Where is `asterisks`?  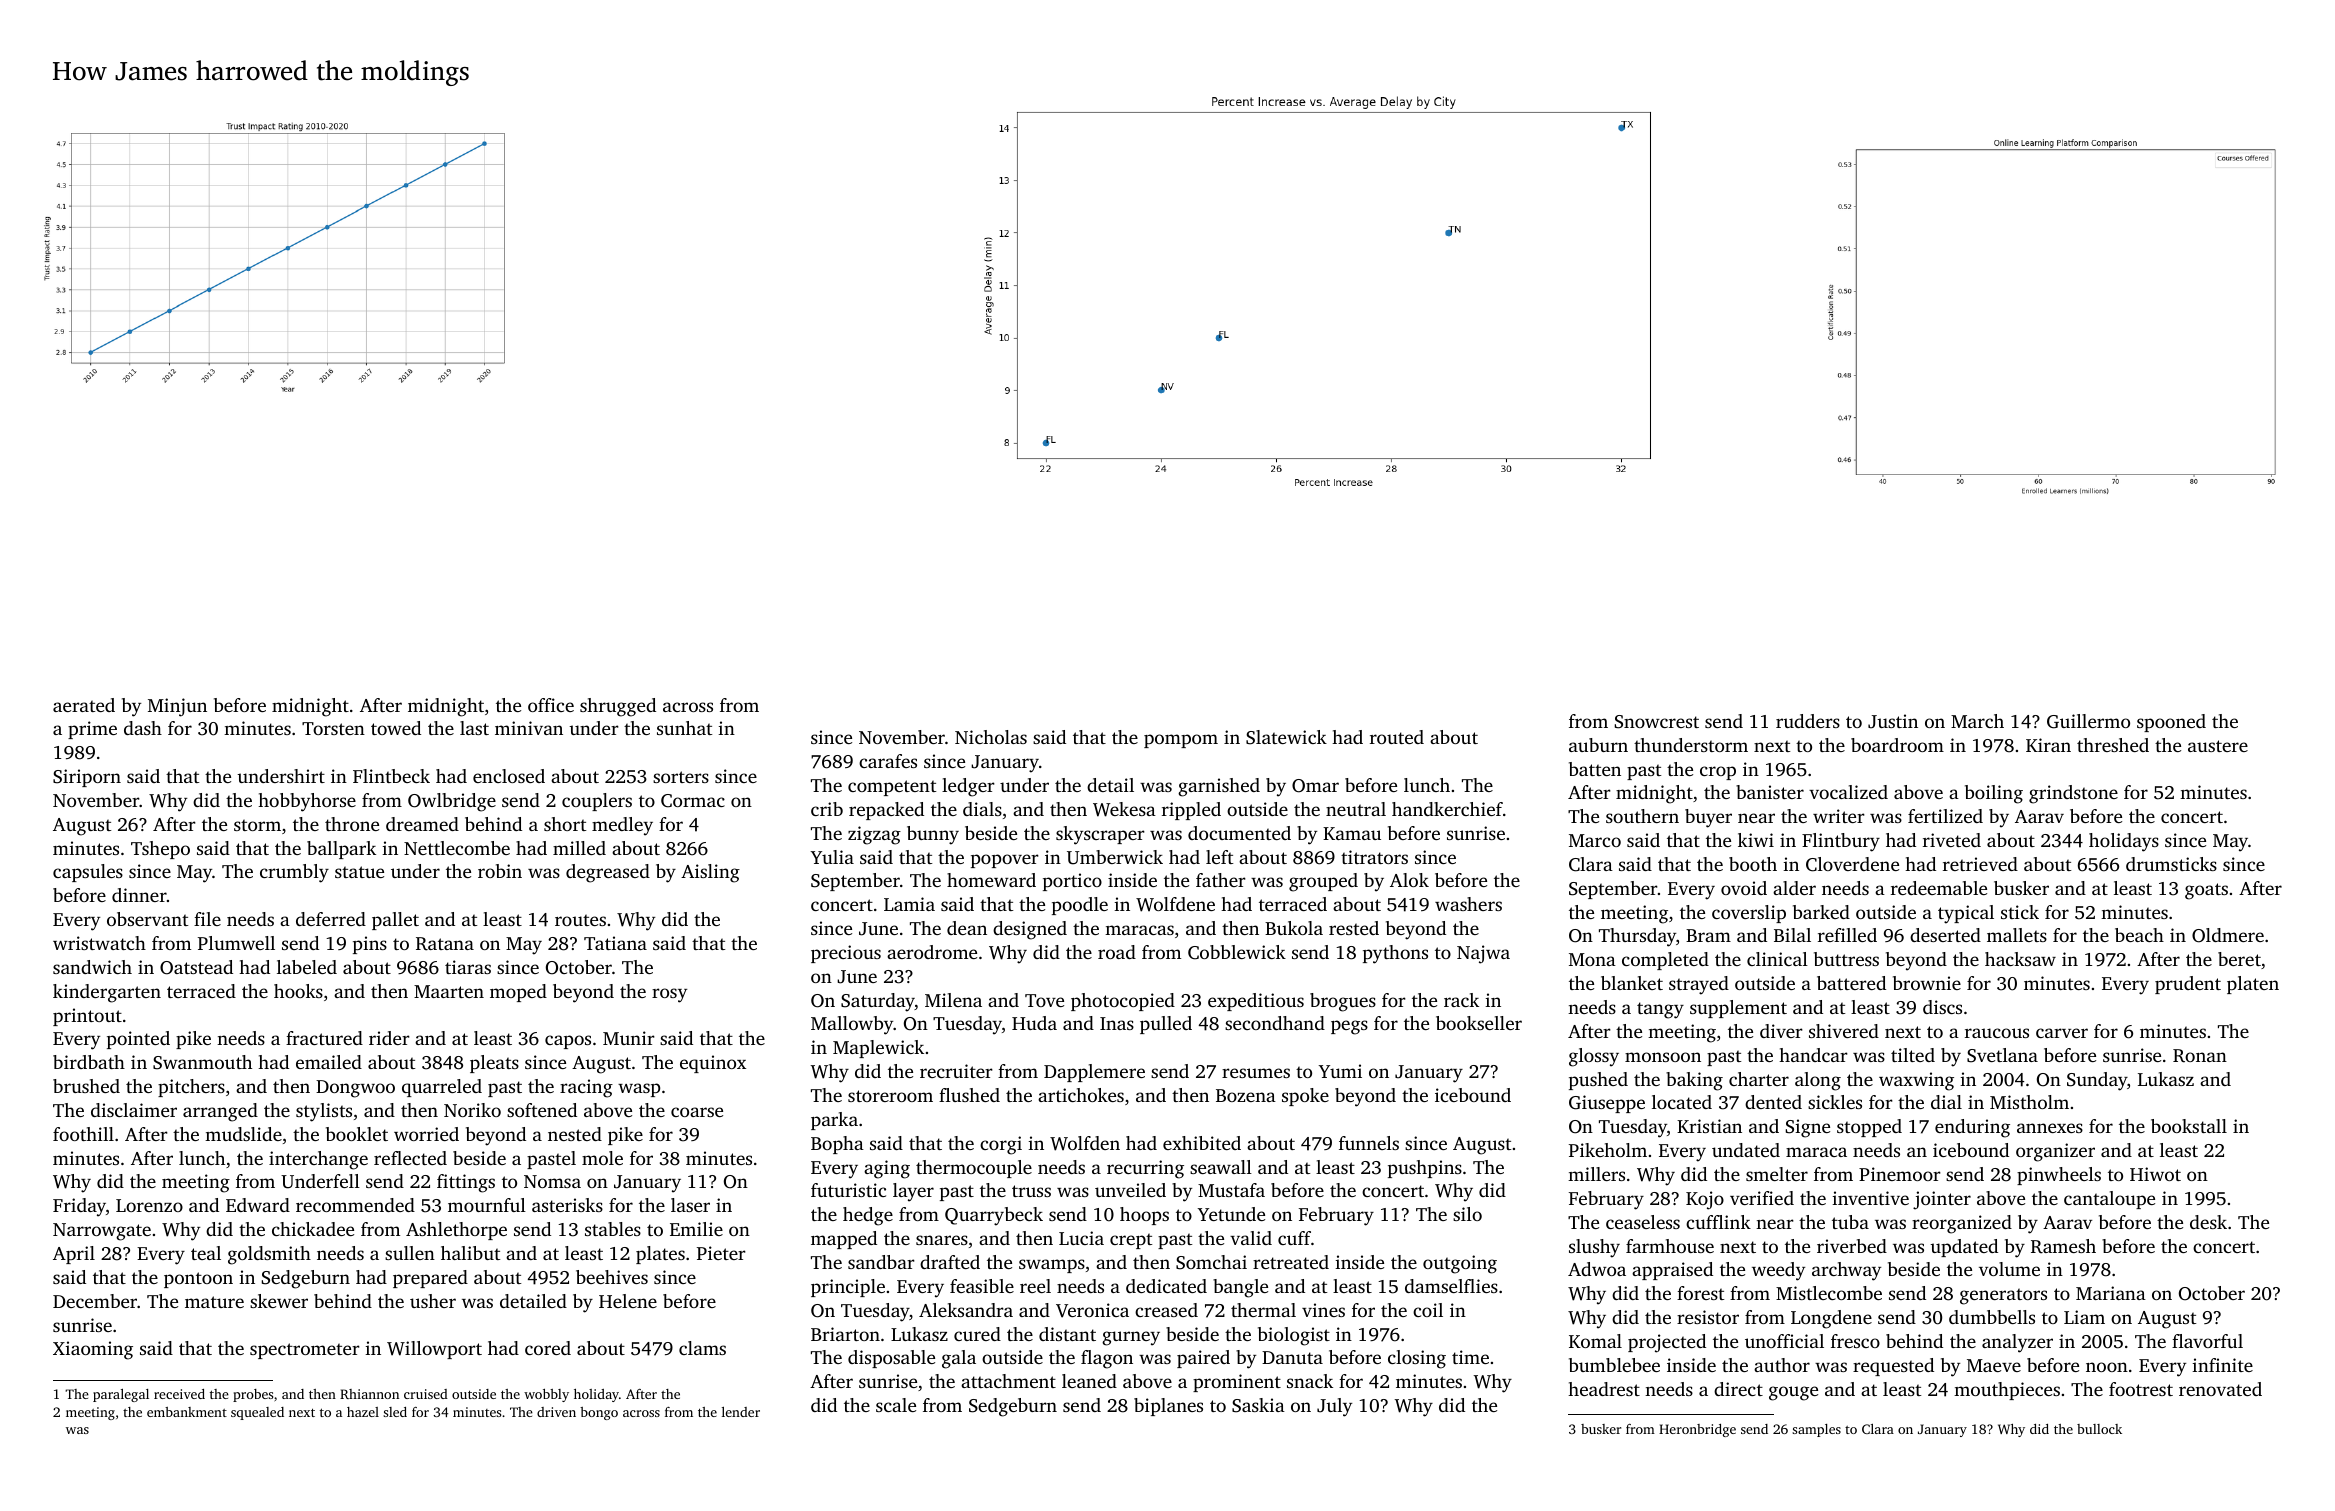
asterisks is located at coordinates (567, 1205).
